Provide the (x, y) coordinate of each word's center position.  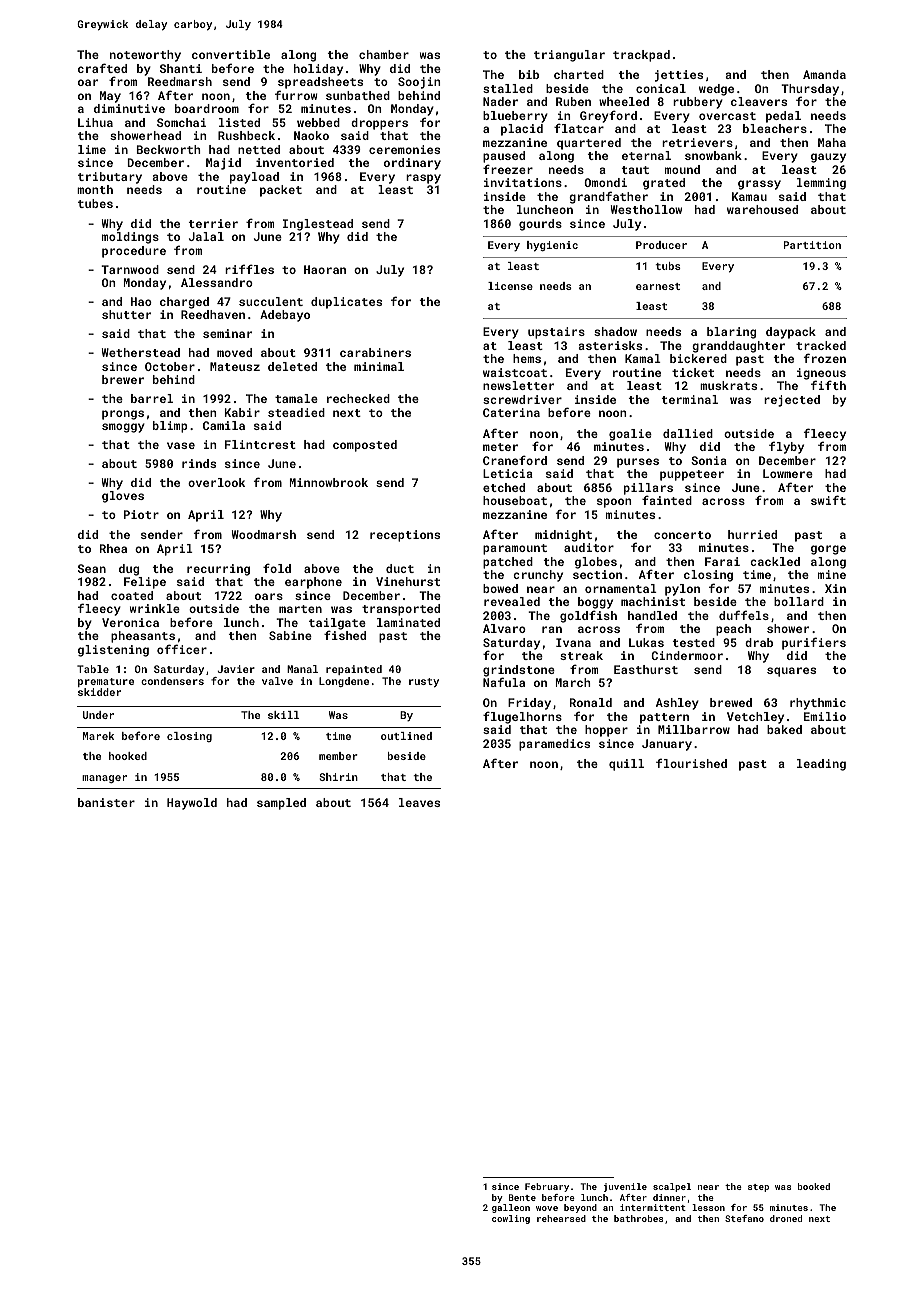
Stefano (744, 1218)
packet (281, 191)
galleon (511, 1208)
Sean (92, 568)
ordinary (412, 164)
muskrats (728, 385)
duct (400, 568)
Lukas (646, 642)
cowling (511, 1219)
